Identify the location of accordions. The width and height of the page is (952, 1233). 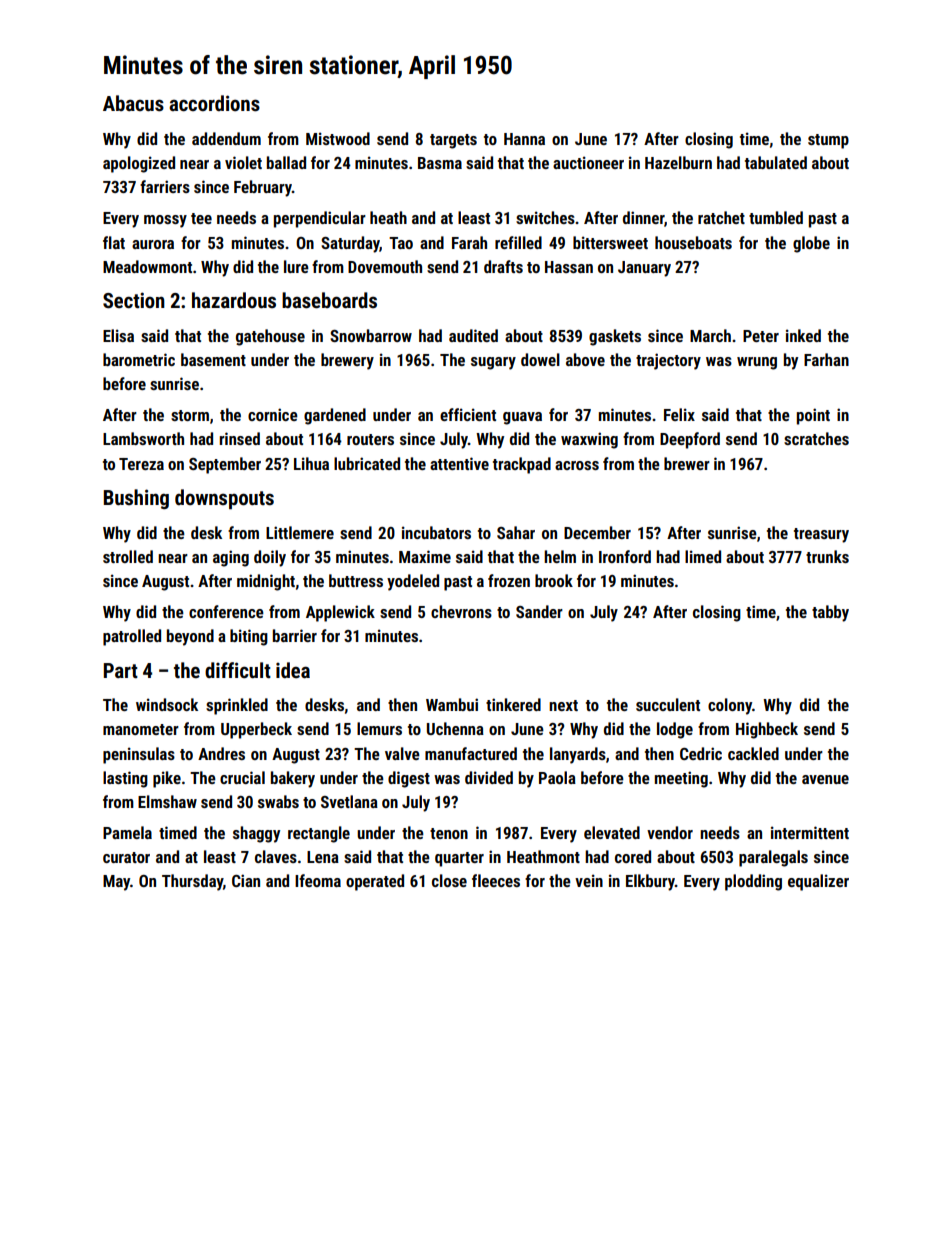
(214, 103).
